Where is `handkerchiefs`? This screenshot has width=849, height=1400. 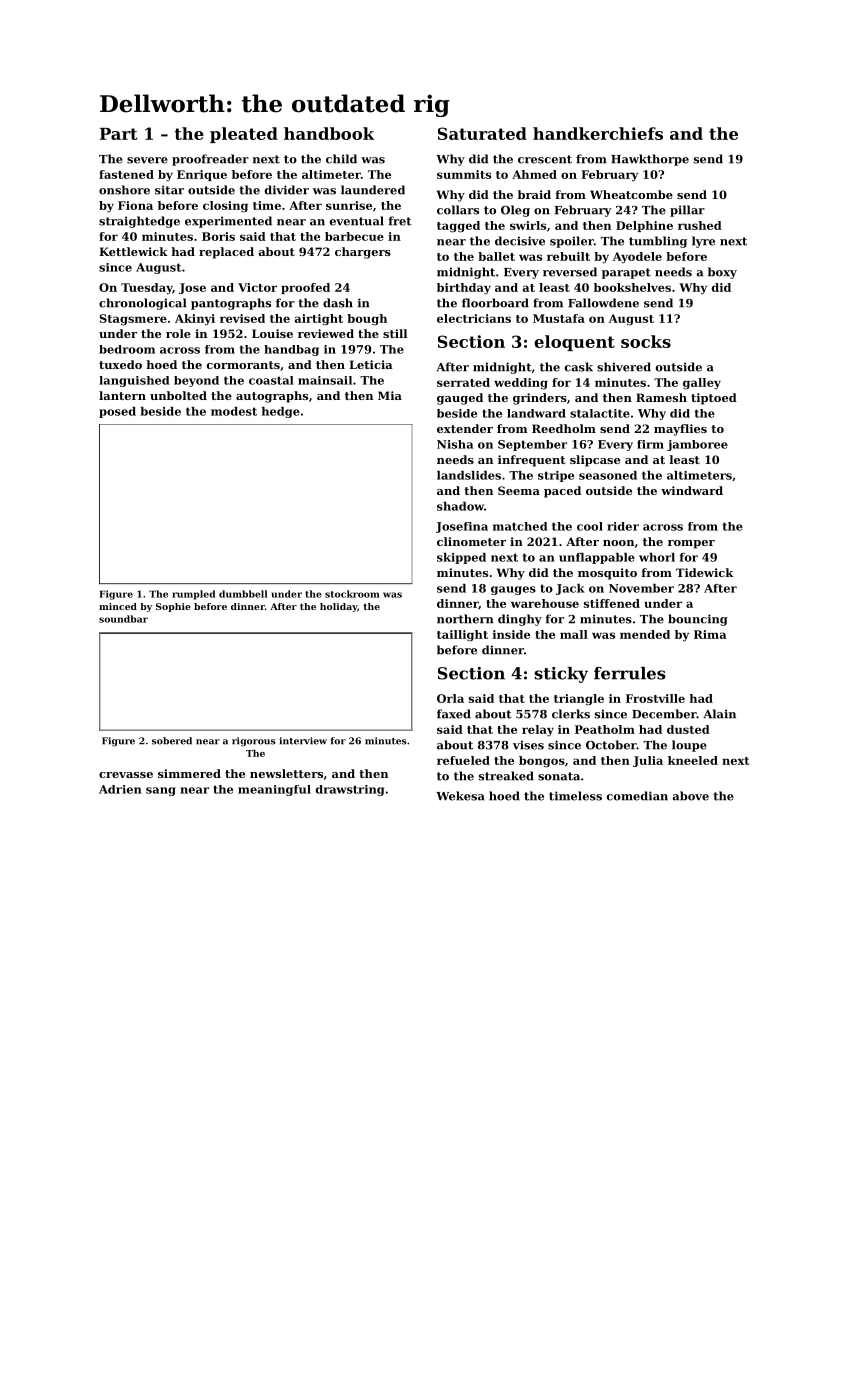
handkerchiefs is located at coordinates (598, 133).
